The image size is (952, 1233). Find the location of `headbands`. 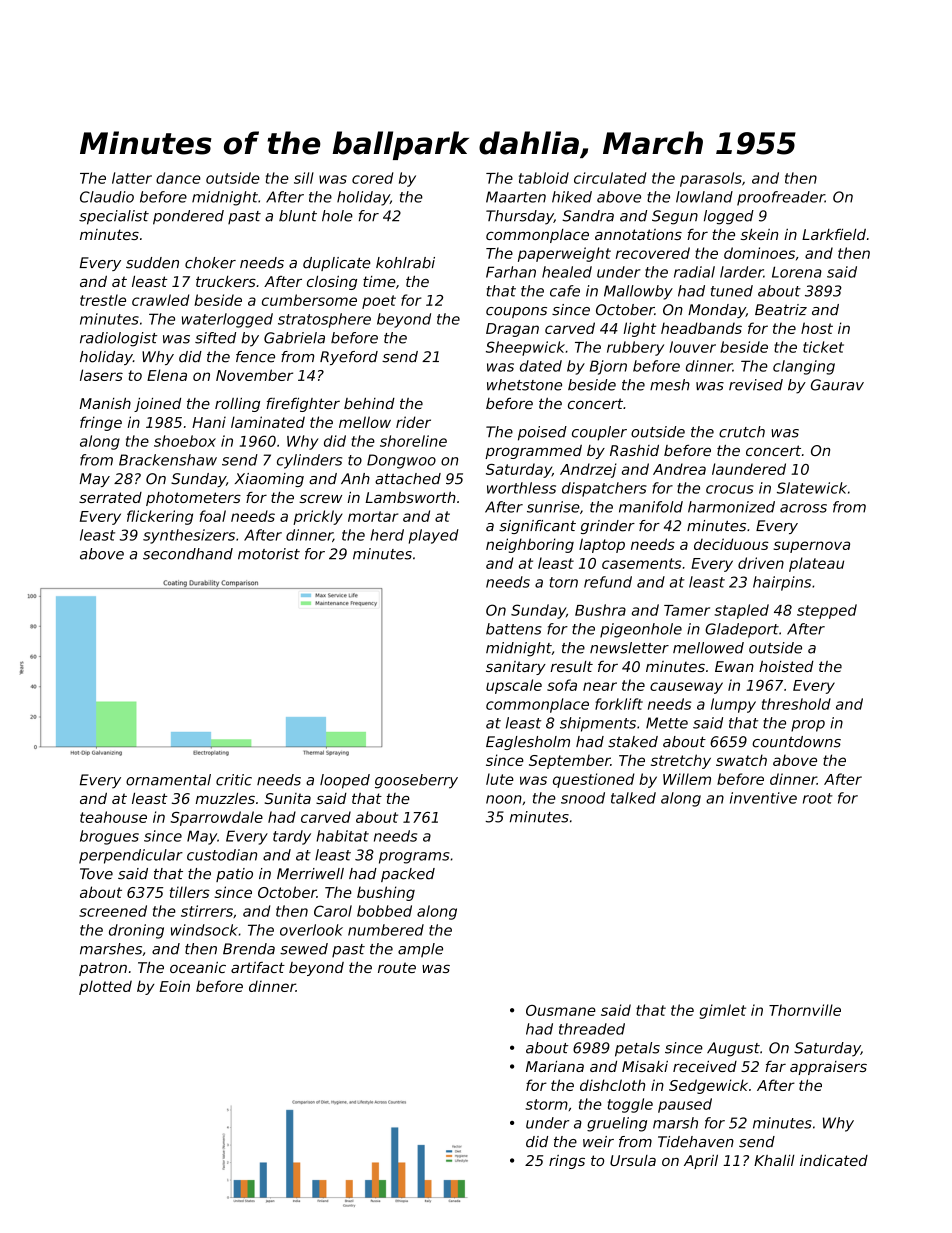

headbands is located at coordinates (701, 328).
